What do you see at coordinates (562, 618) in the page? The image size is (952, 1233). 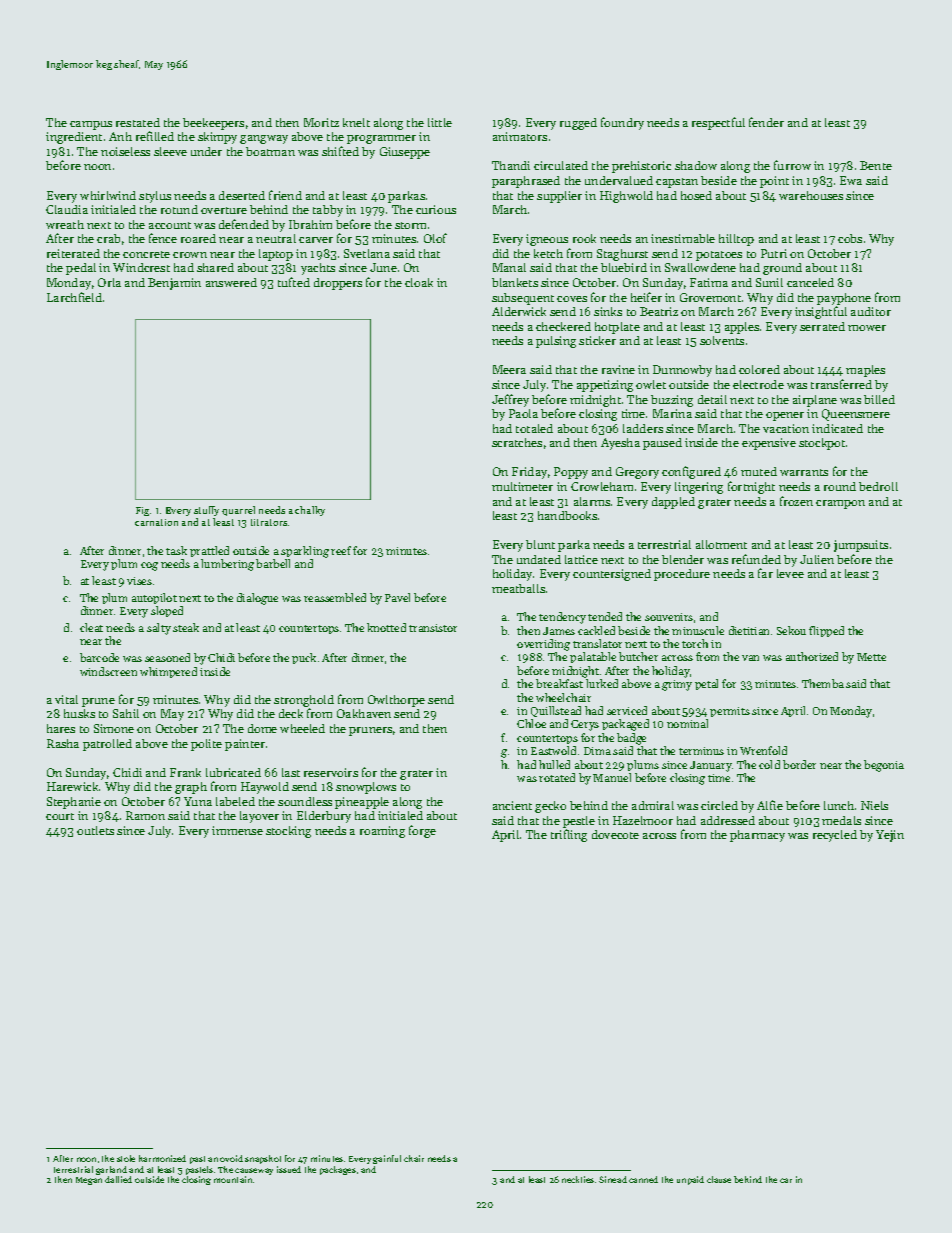 I see `tendency` at bounding box center [562, 618].
